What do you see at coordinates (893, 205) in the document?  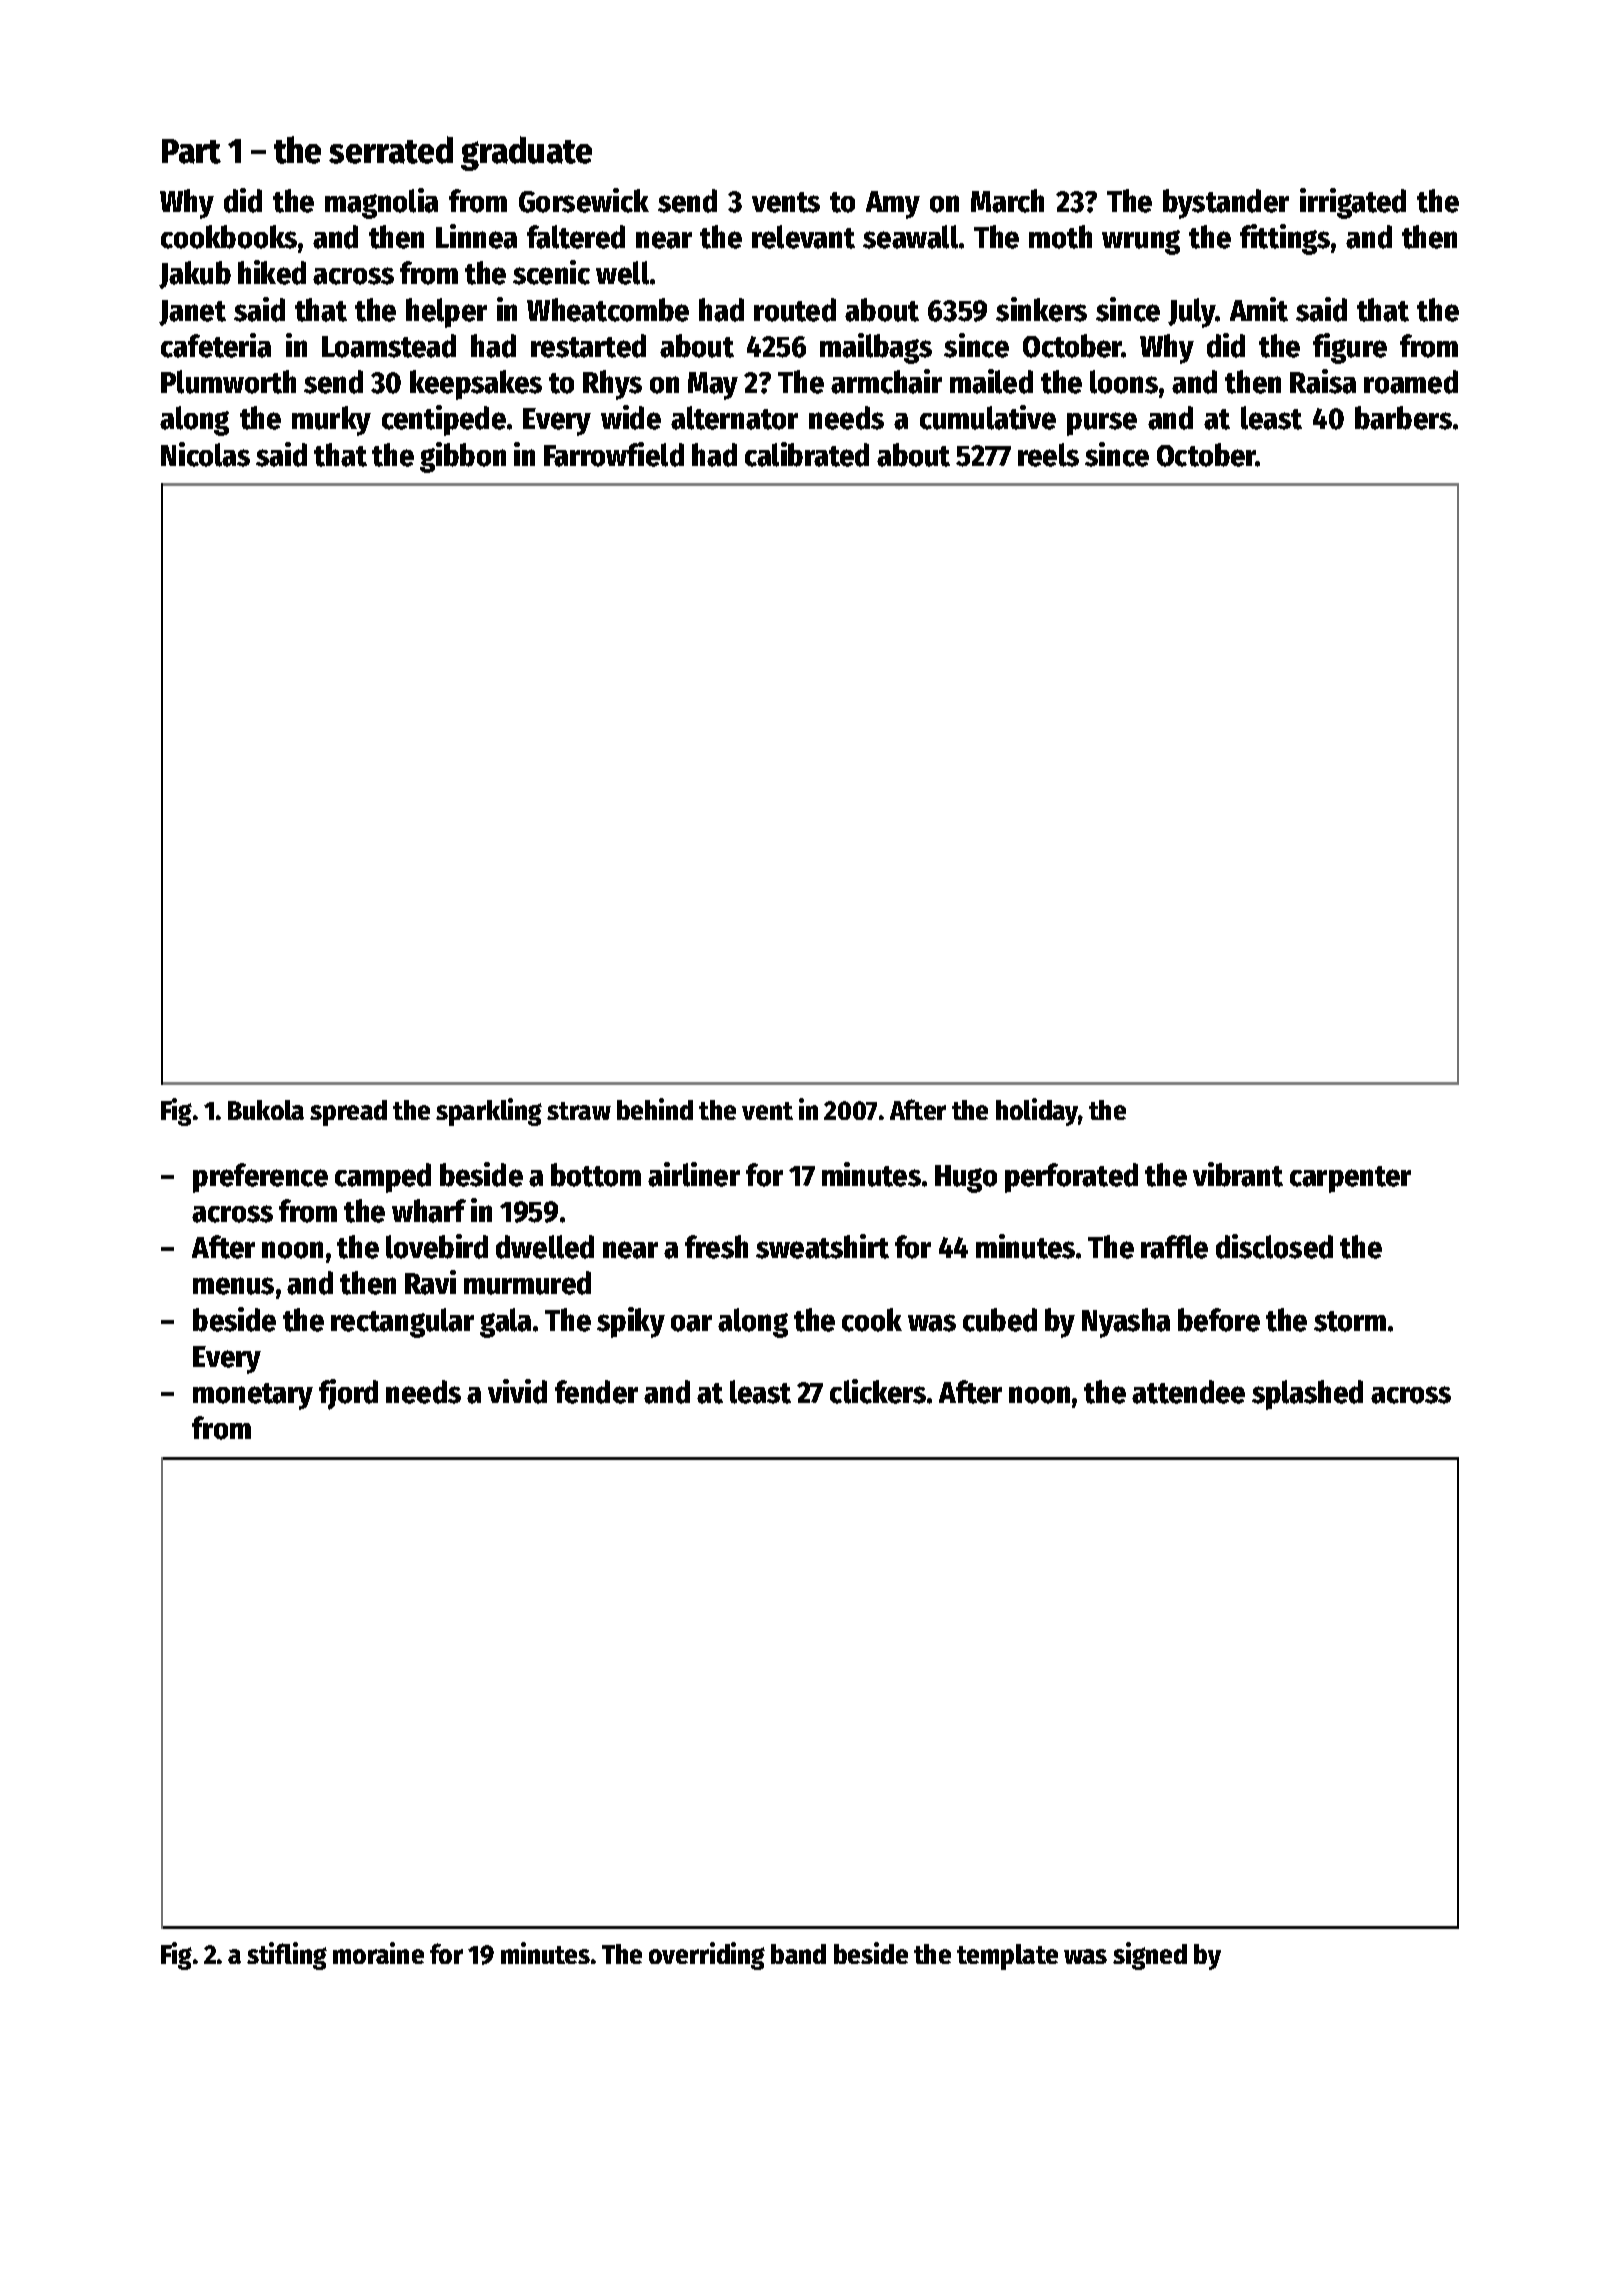 I see `Amy` at bounding box center [893, 205].
